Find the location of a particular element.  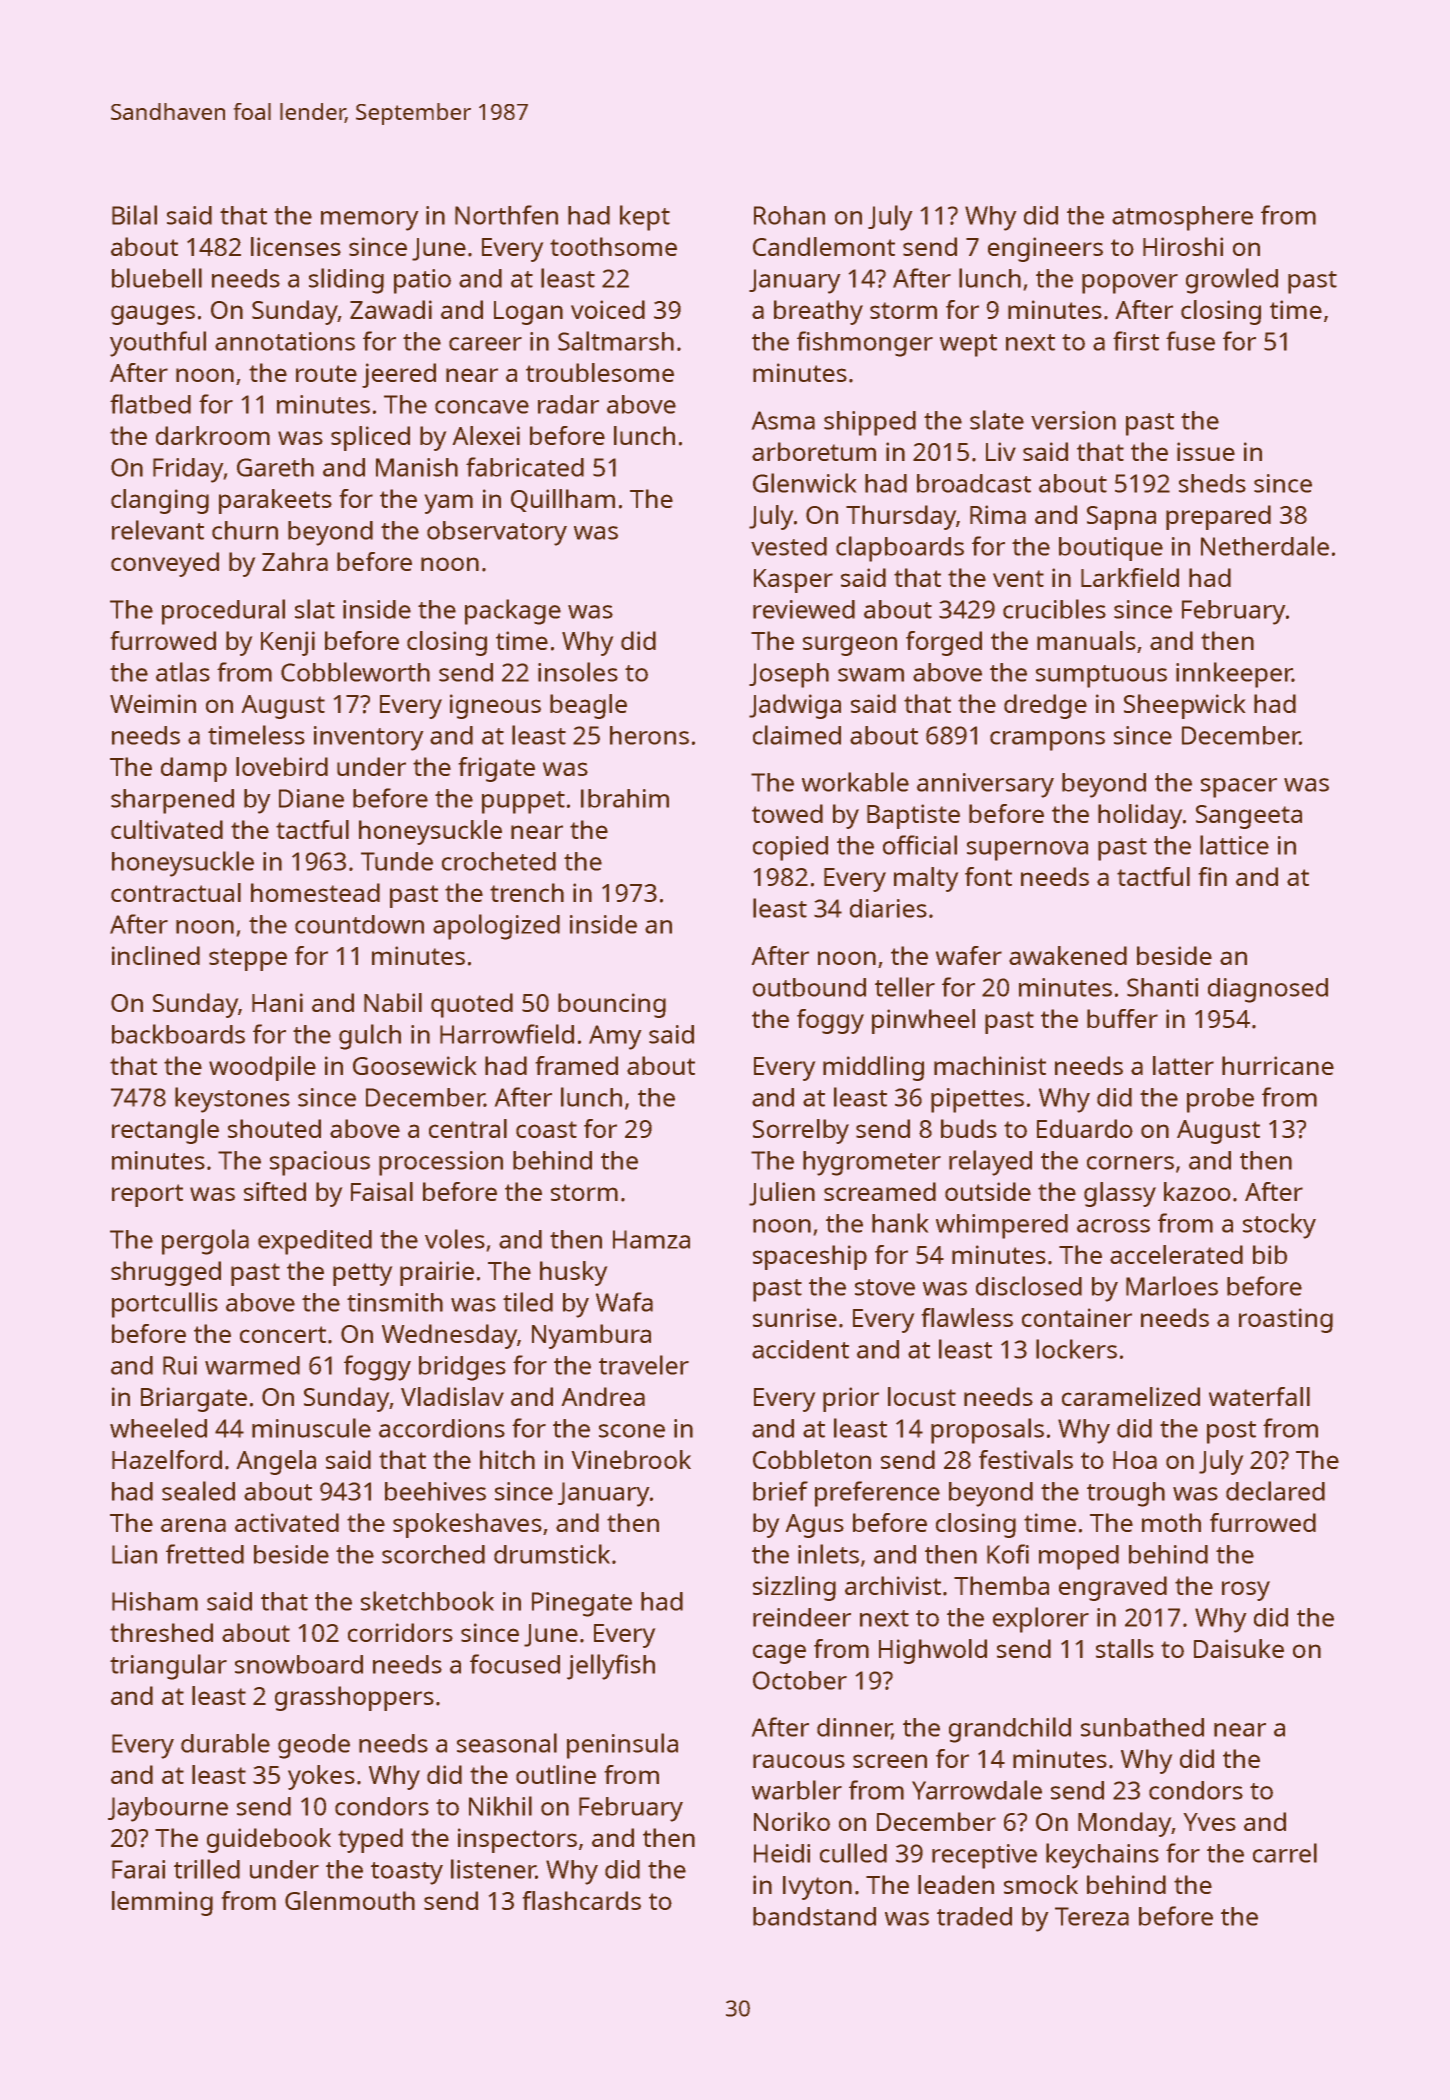

seasonal is located at coordinates (507, 1743).
